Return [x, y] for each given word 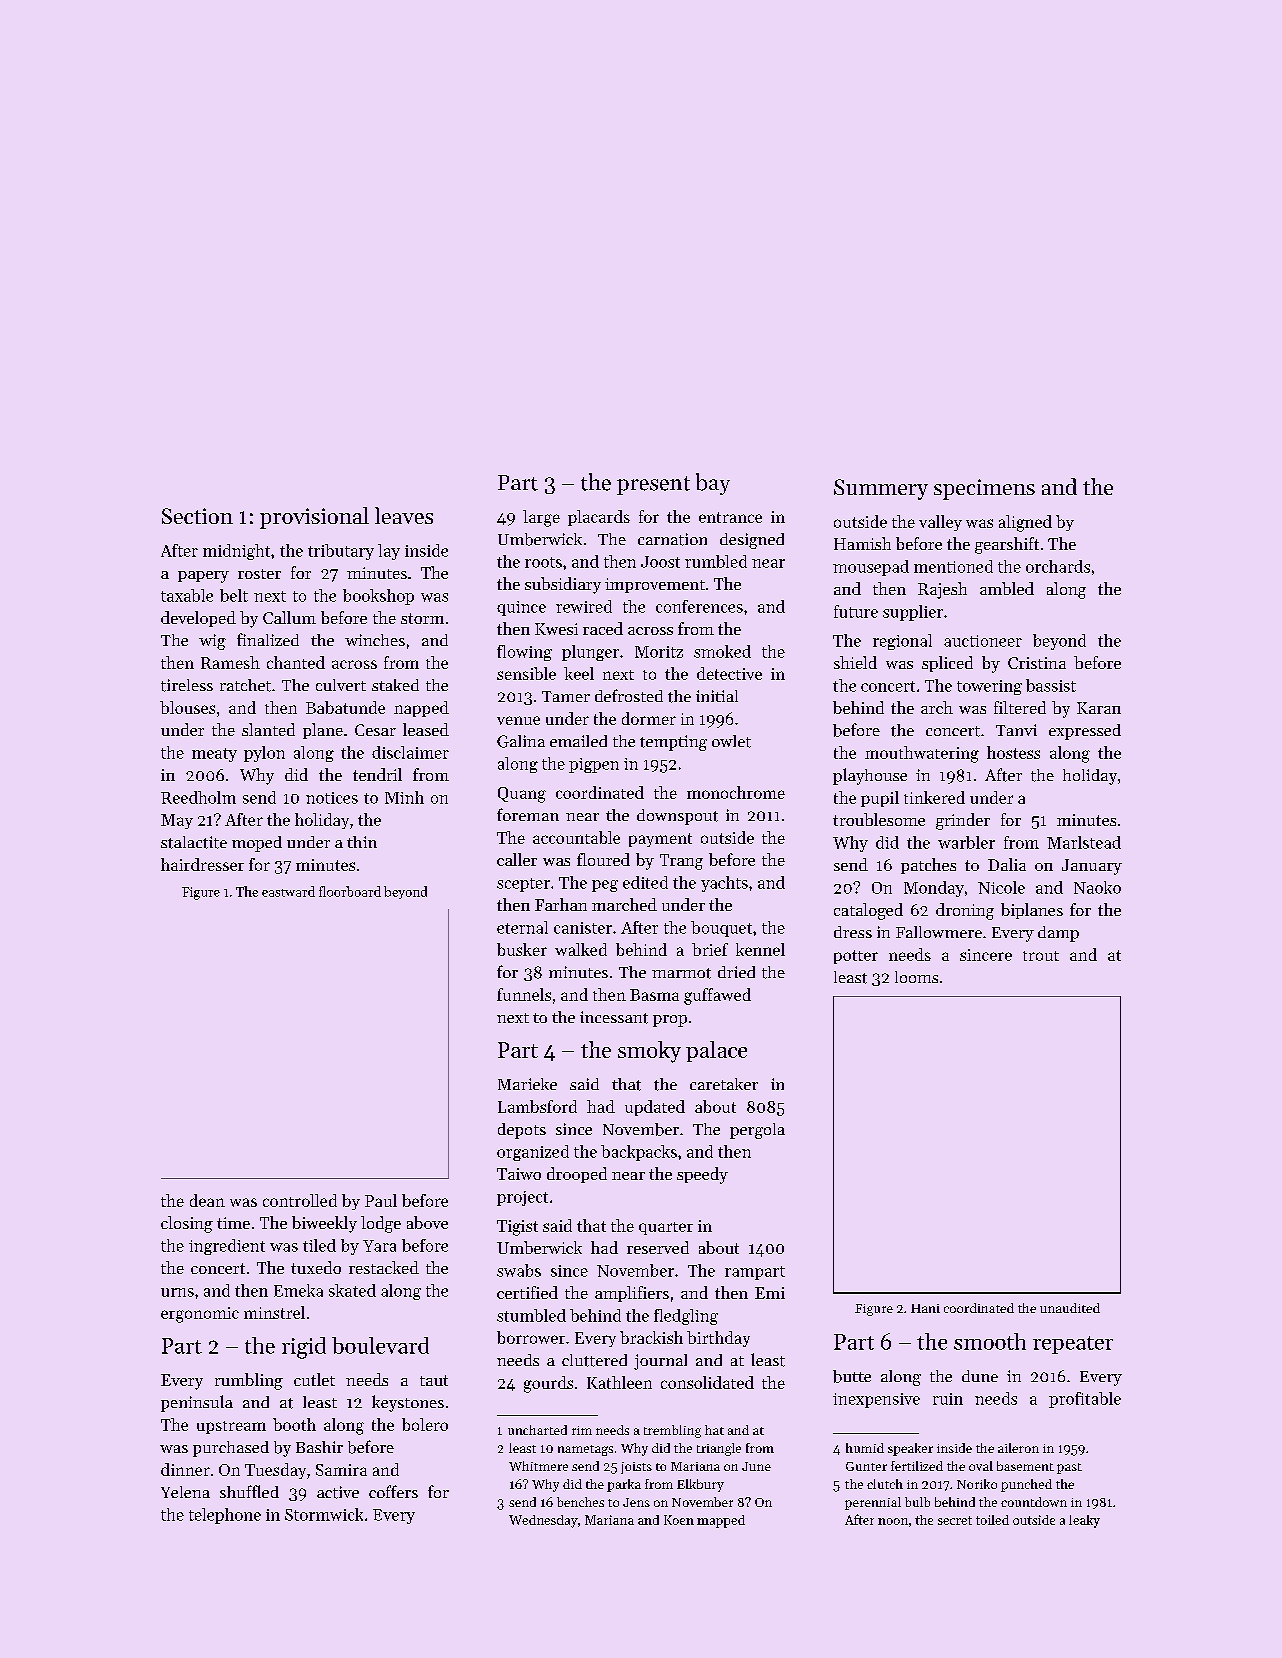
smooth [990, 1341]
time [233, 1223]
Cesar [375, 730]
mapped [721, 1521]
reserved [658, 1247]
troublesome [879, 819]
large [541, 518]
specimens [984, 489]
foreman [528, 814]
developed [198, 619]
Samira [341, 1470]
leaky [1084, 1521]
